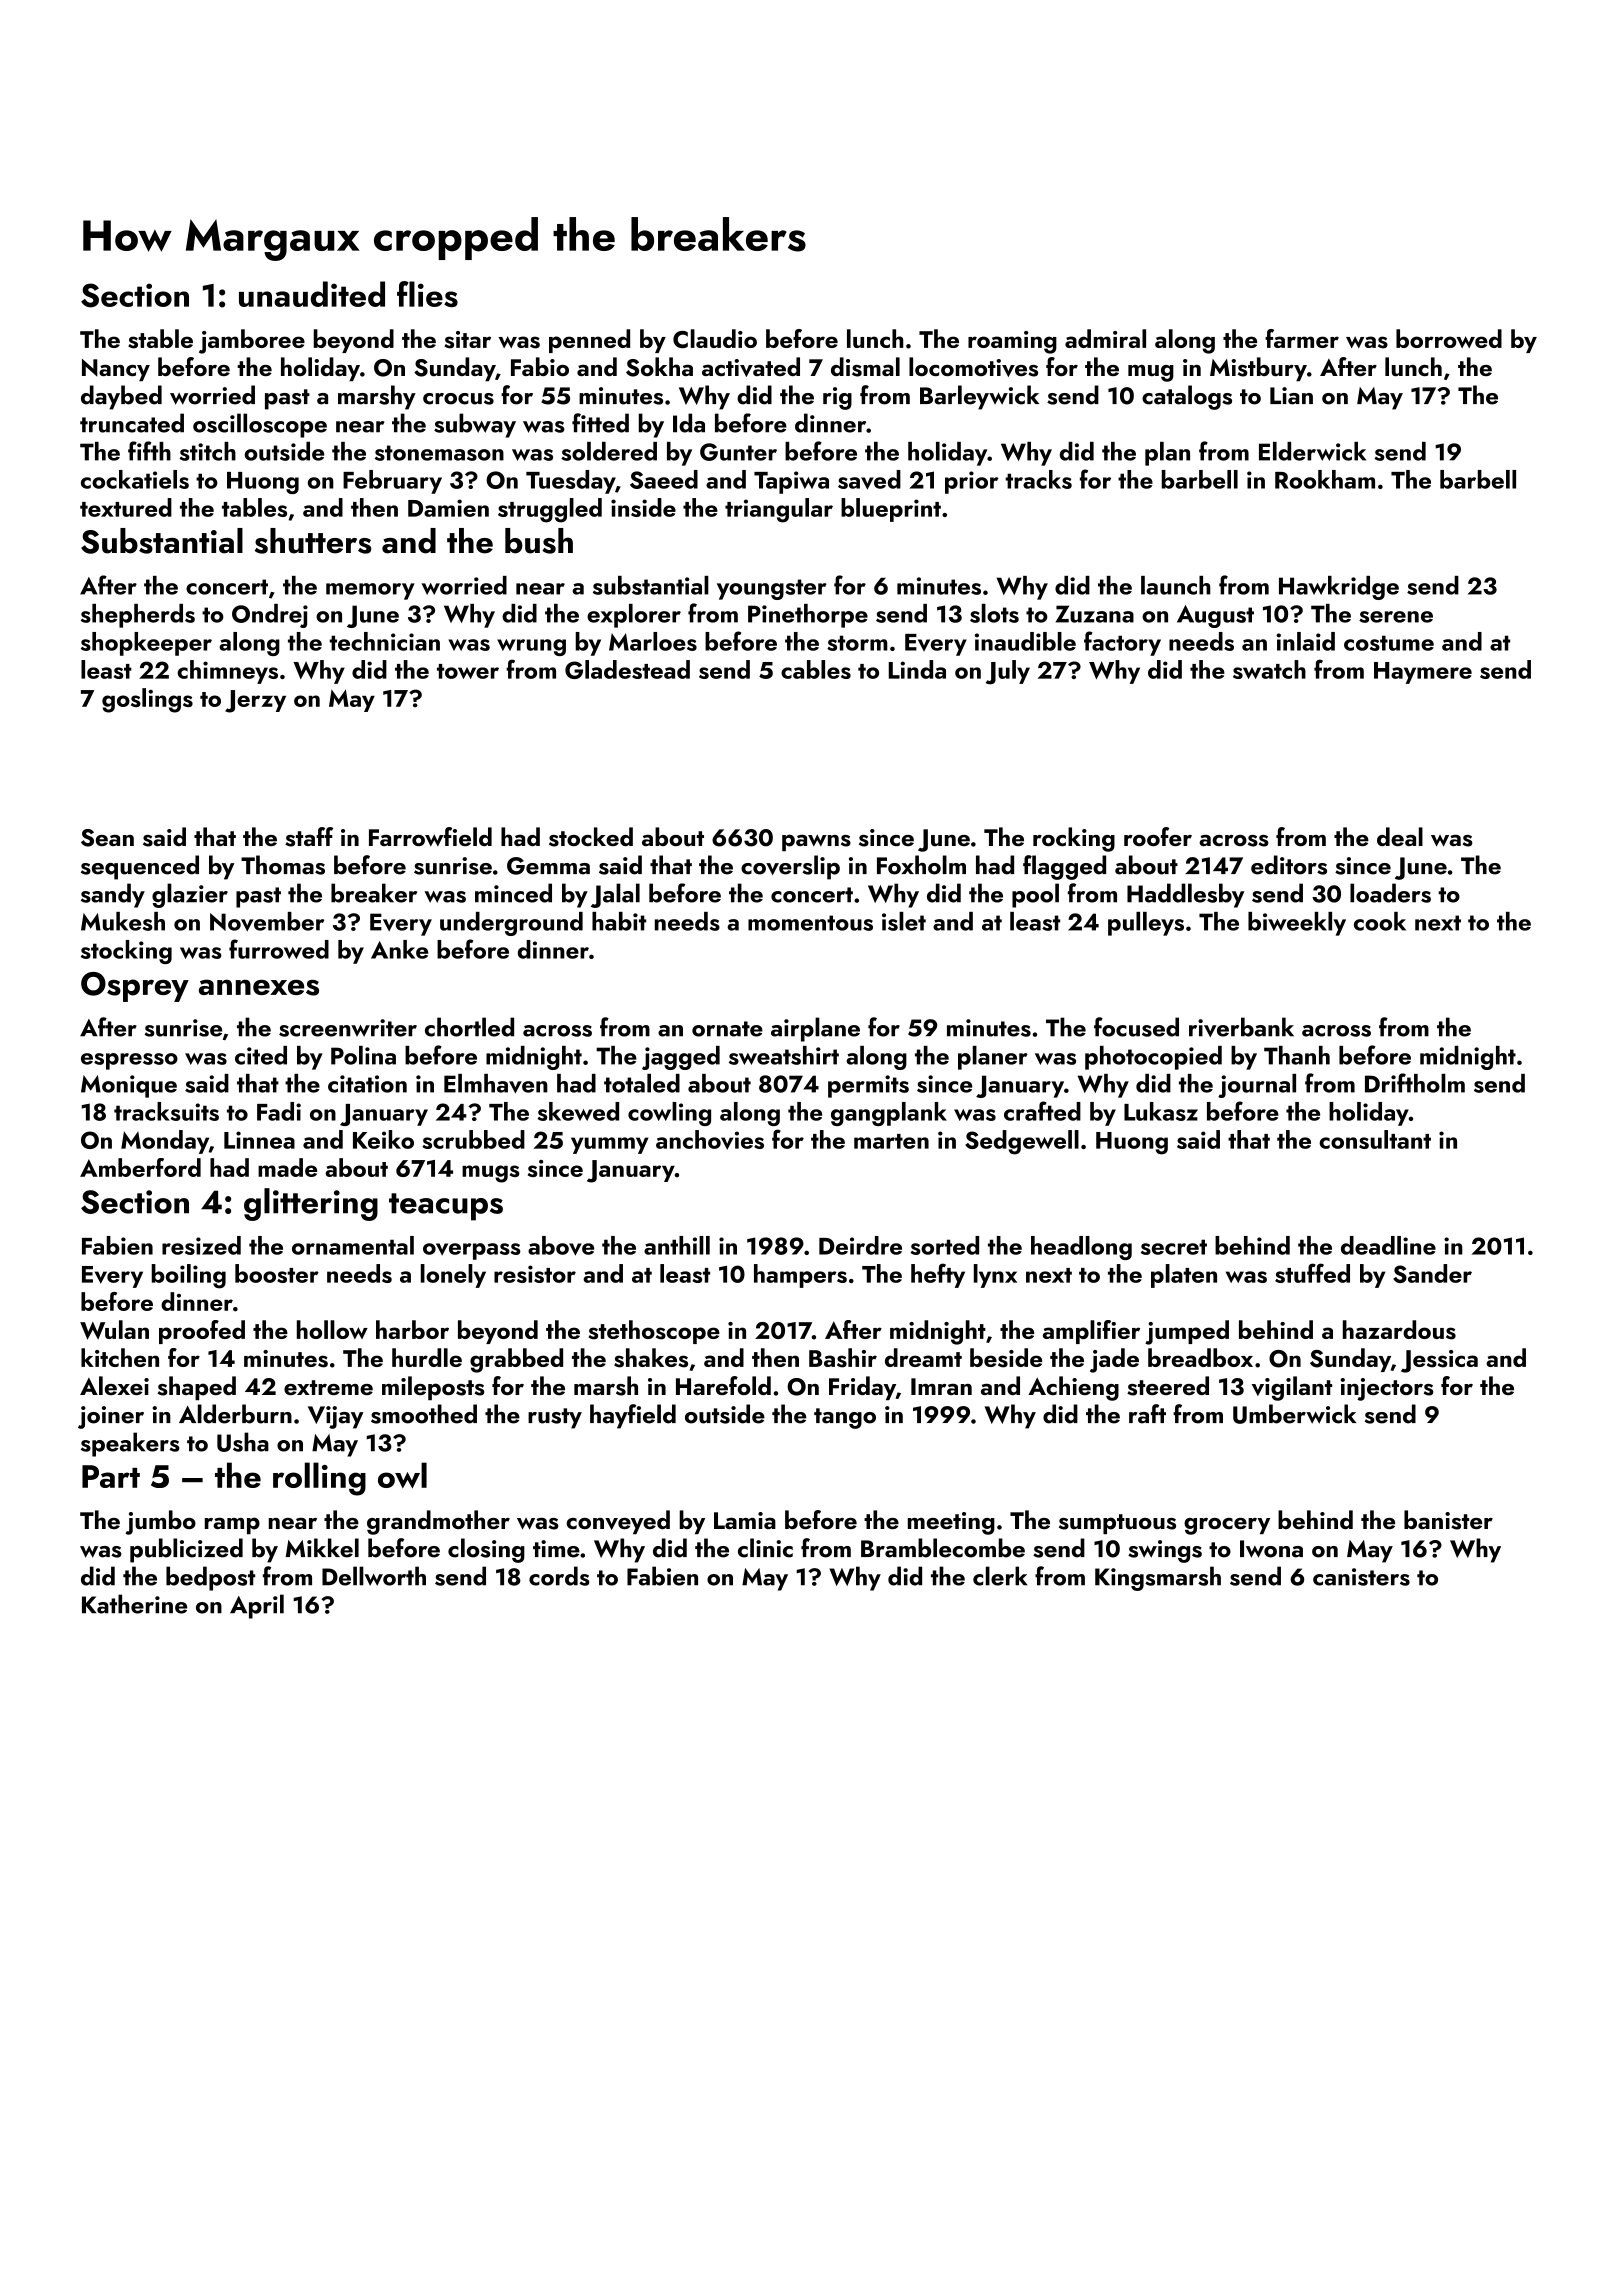 The height and width of the screenshot is (2292, 1620). I want to click on Elderwick, so click(1312, 451).
